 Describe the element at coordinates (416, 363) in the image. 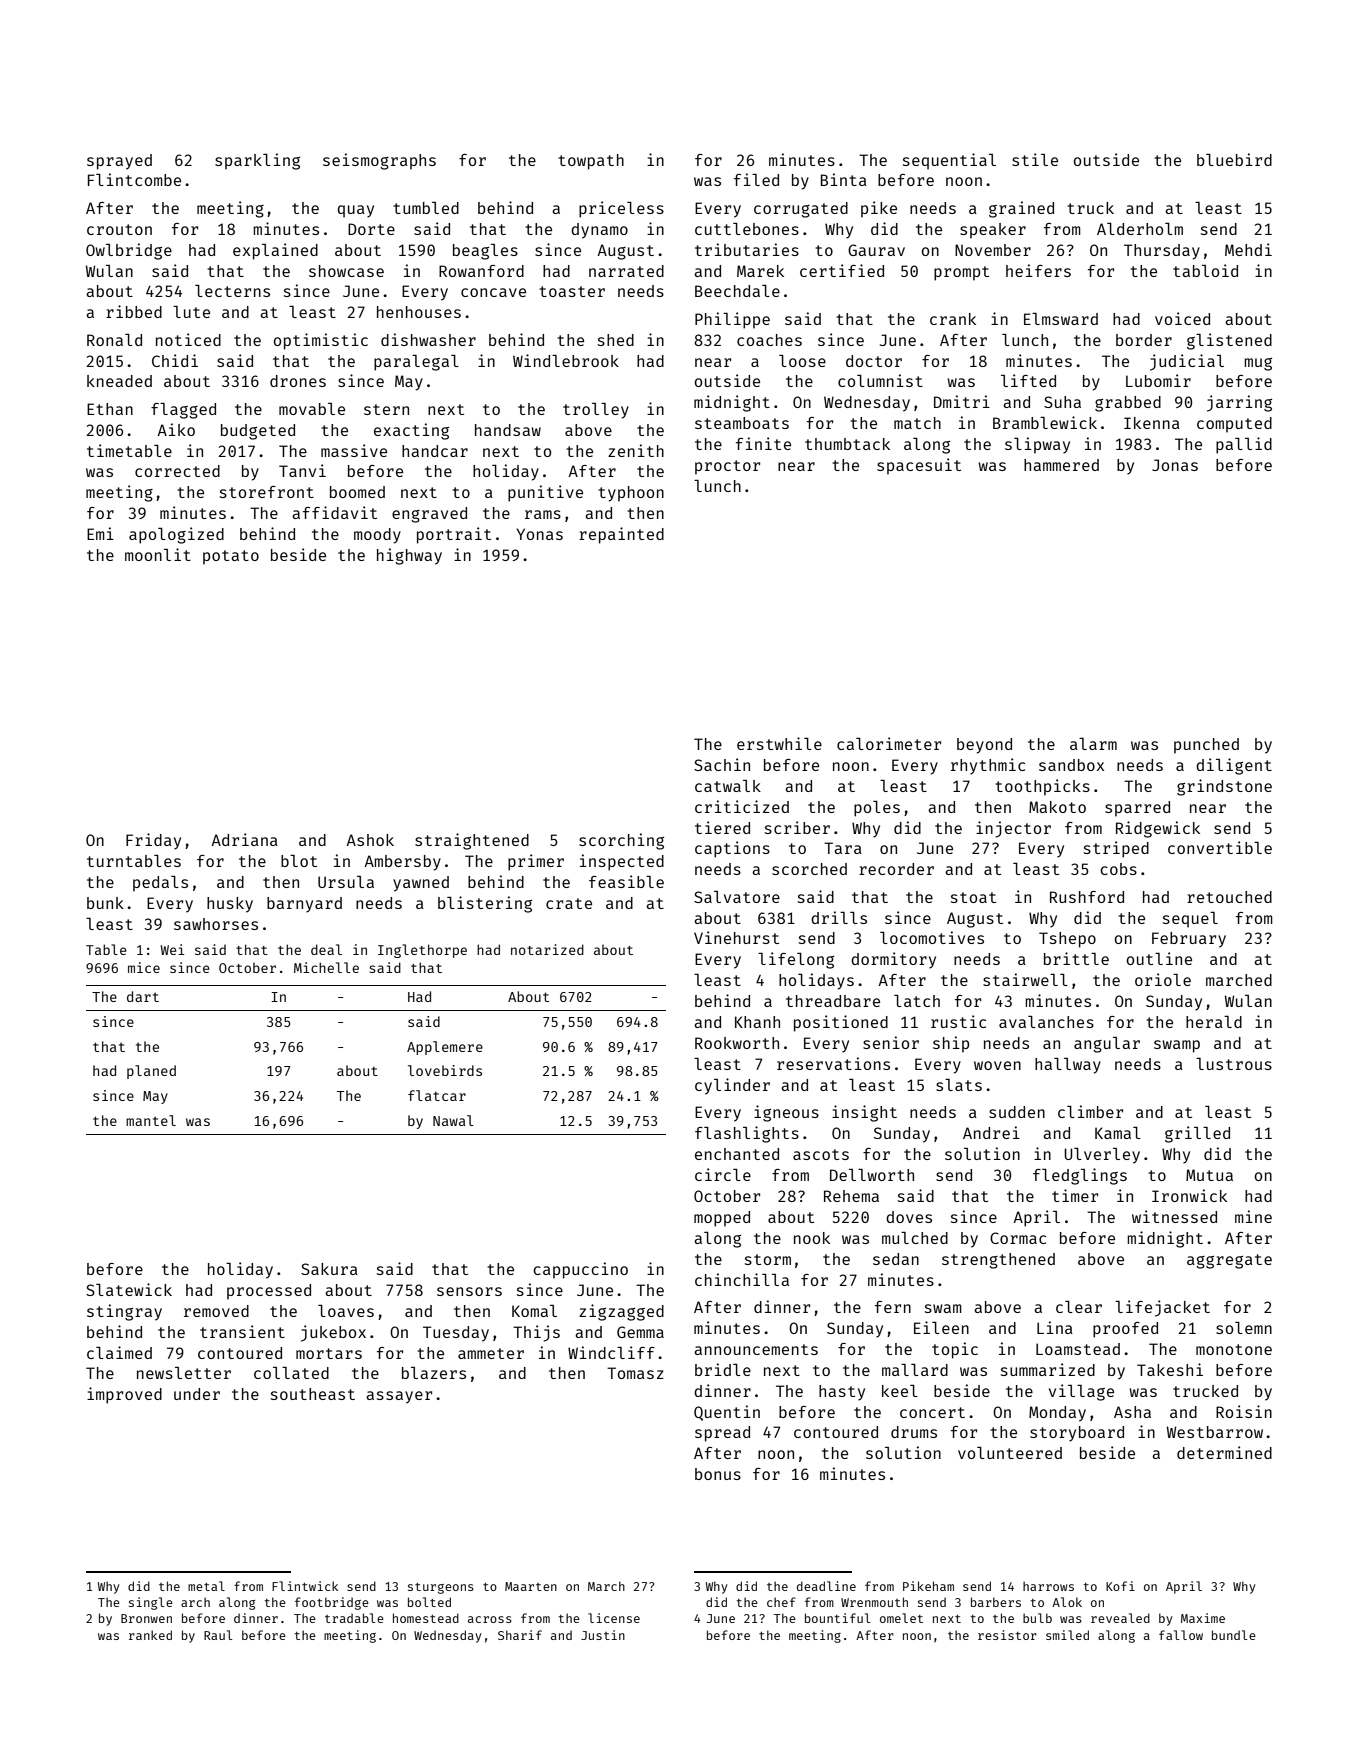

I see `paralegal` at that location.
